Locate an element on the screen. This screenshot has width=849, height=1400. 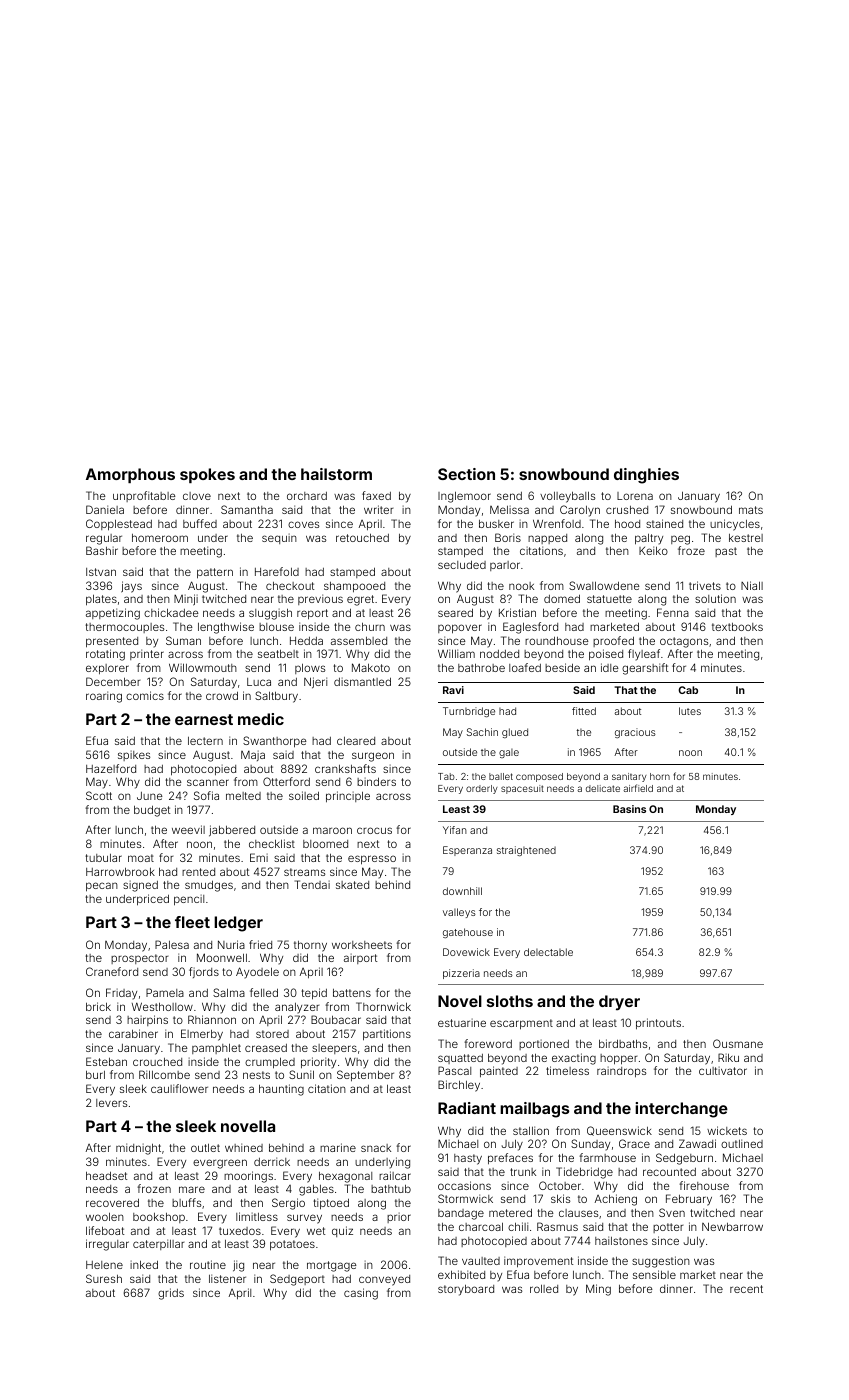
midnight is located at coordinates (138, 1149).
